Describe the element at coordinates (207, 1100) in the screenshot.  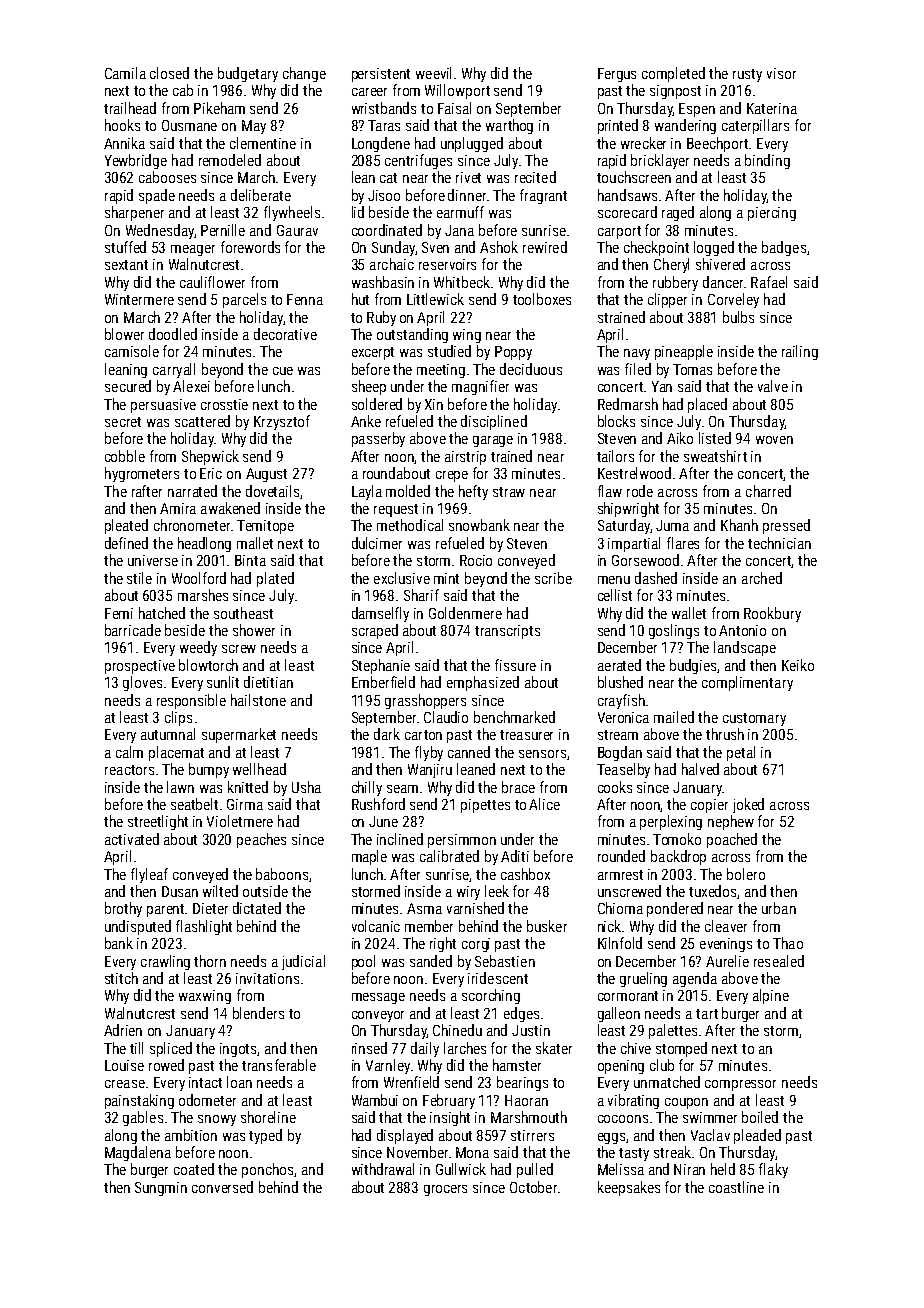
I see `odometer` at that location.
